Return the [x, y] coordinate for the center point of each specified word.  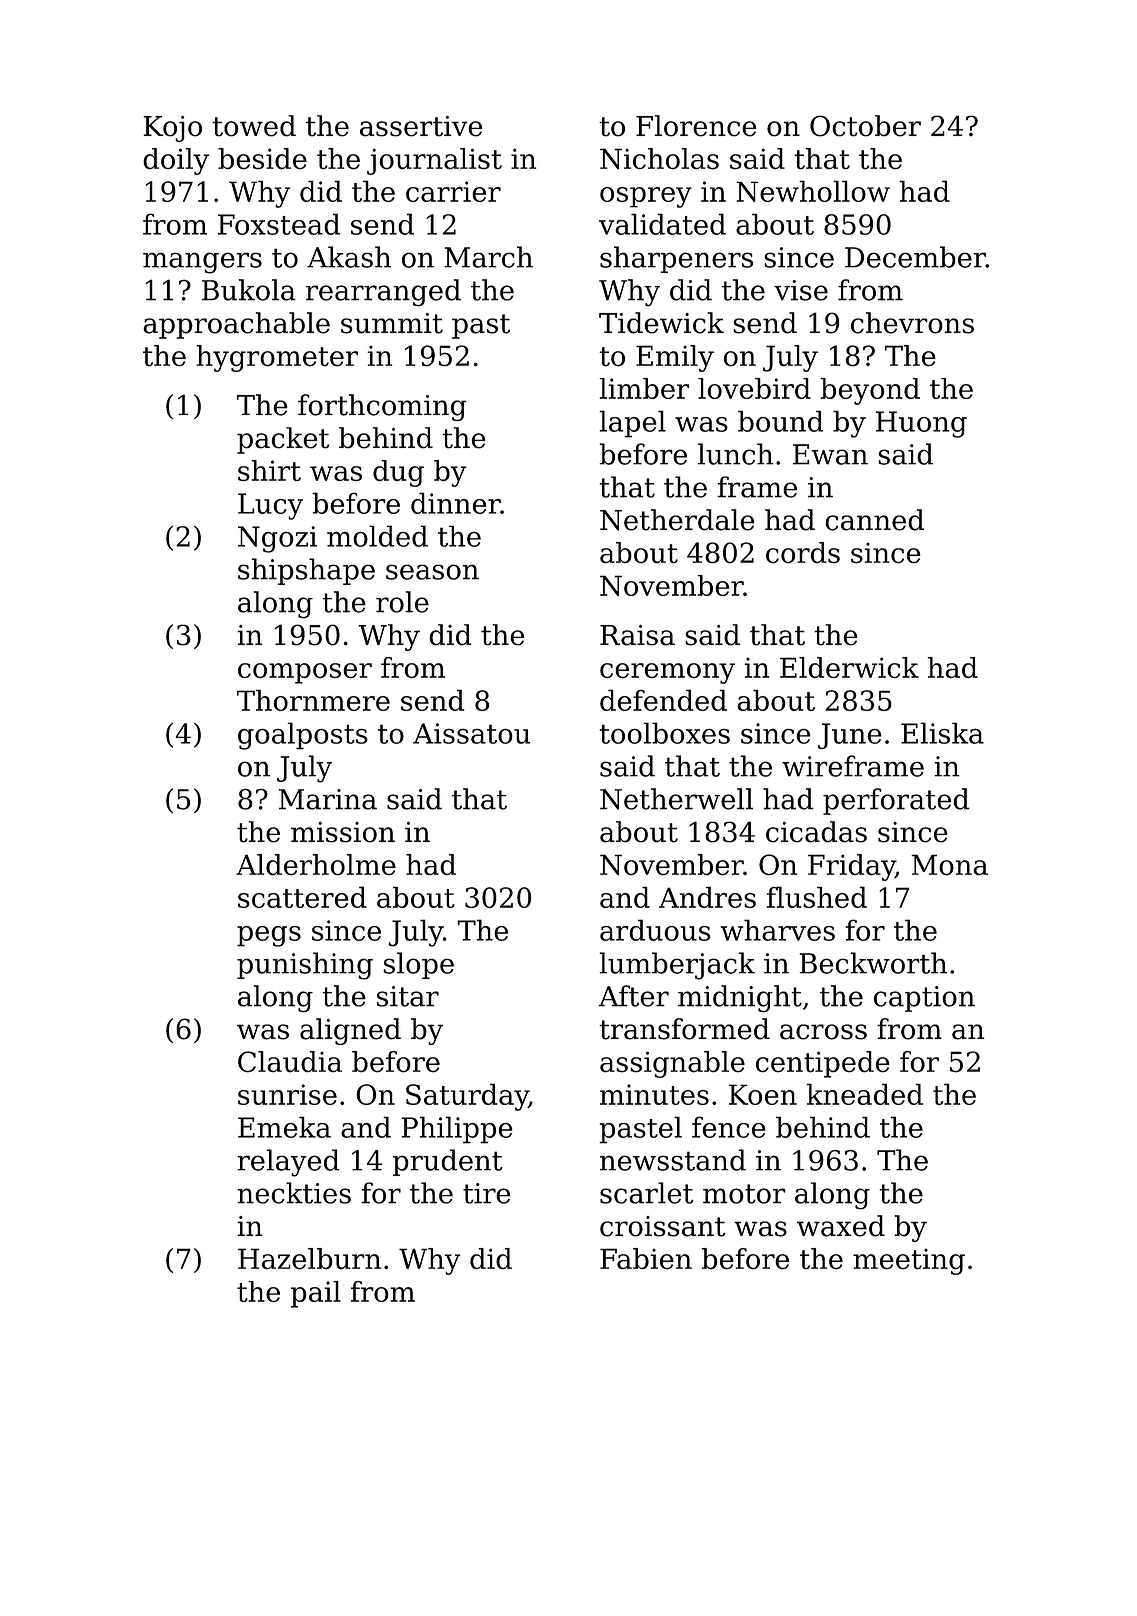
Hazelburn [309, 1259]
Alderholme [316, 865]
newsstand [673, 1160]
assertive [421, 126]
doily [176, 161]
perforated [896, 801]
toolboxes [665, 733]
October [865, 126]
